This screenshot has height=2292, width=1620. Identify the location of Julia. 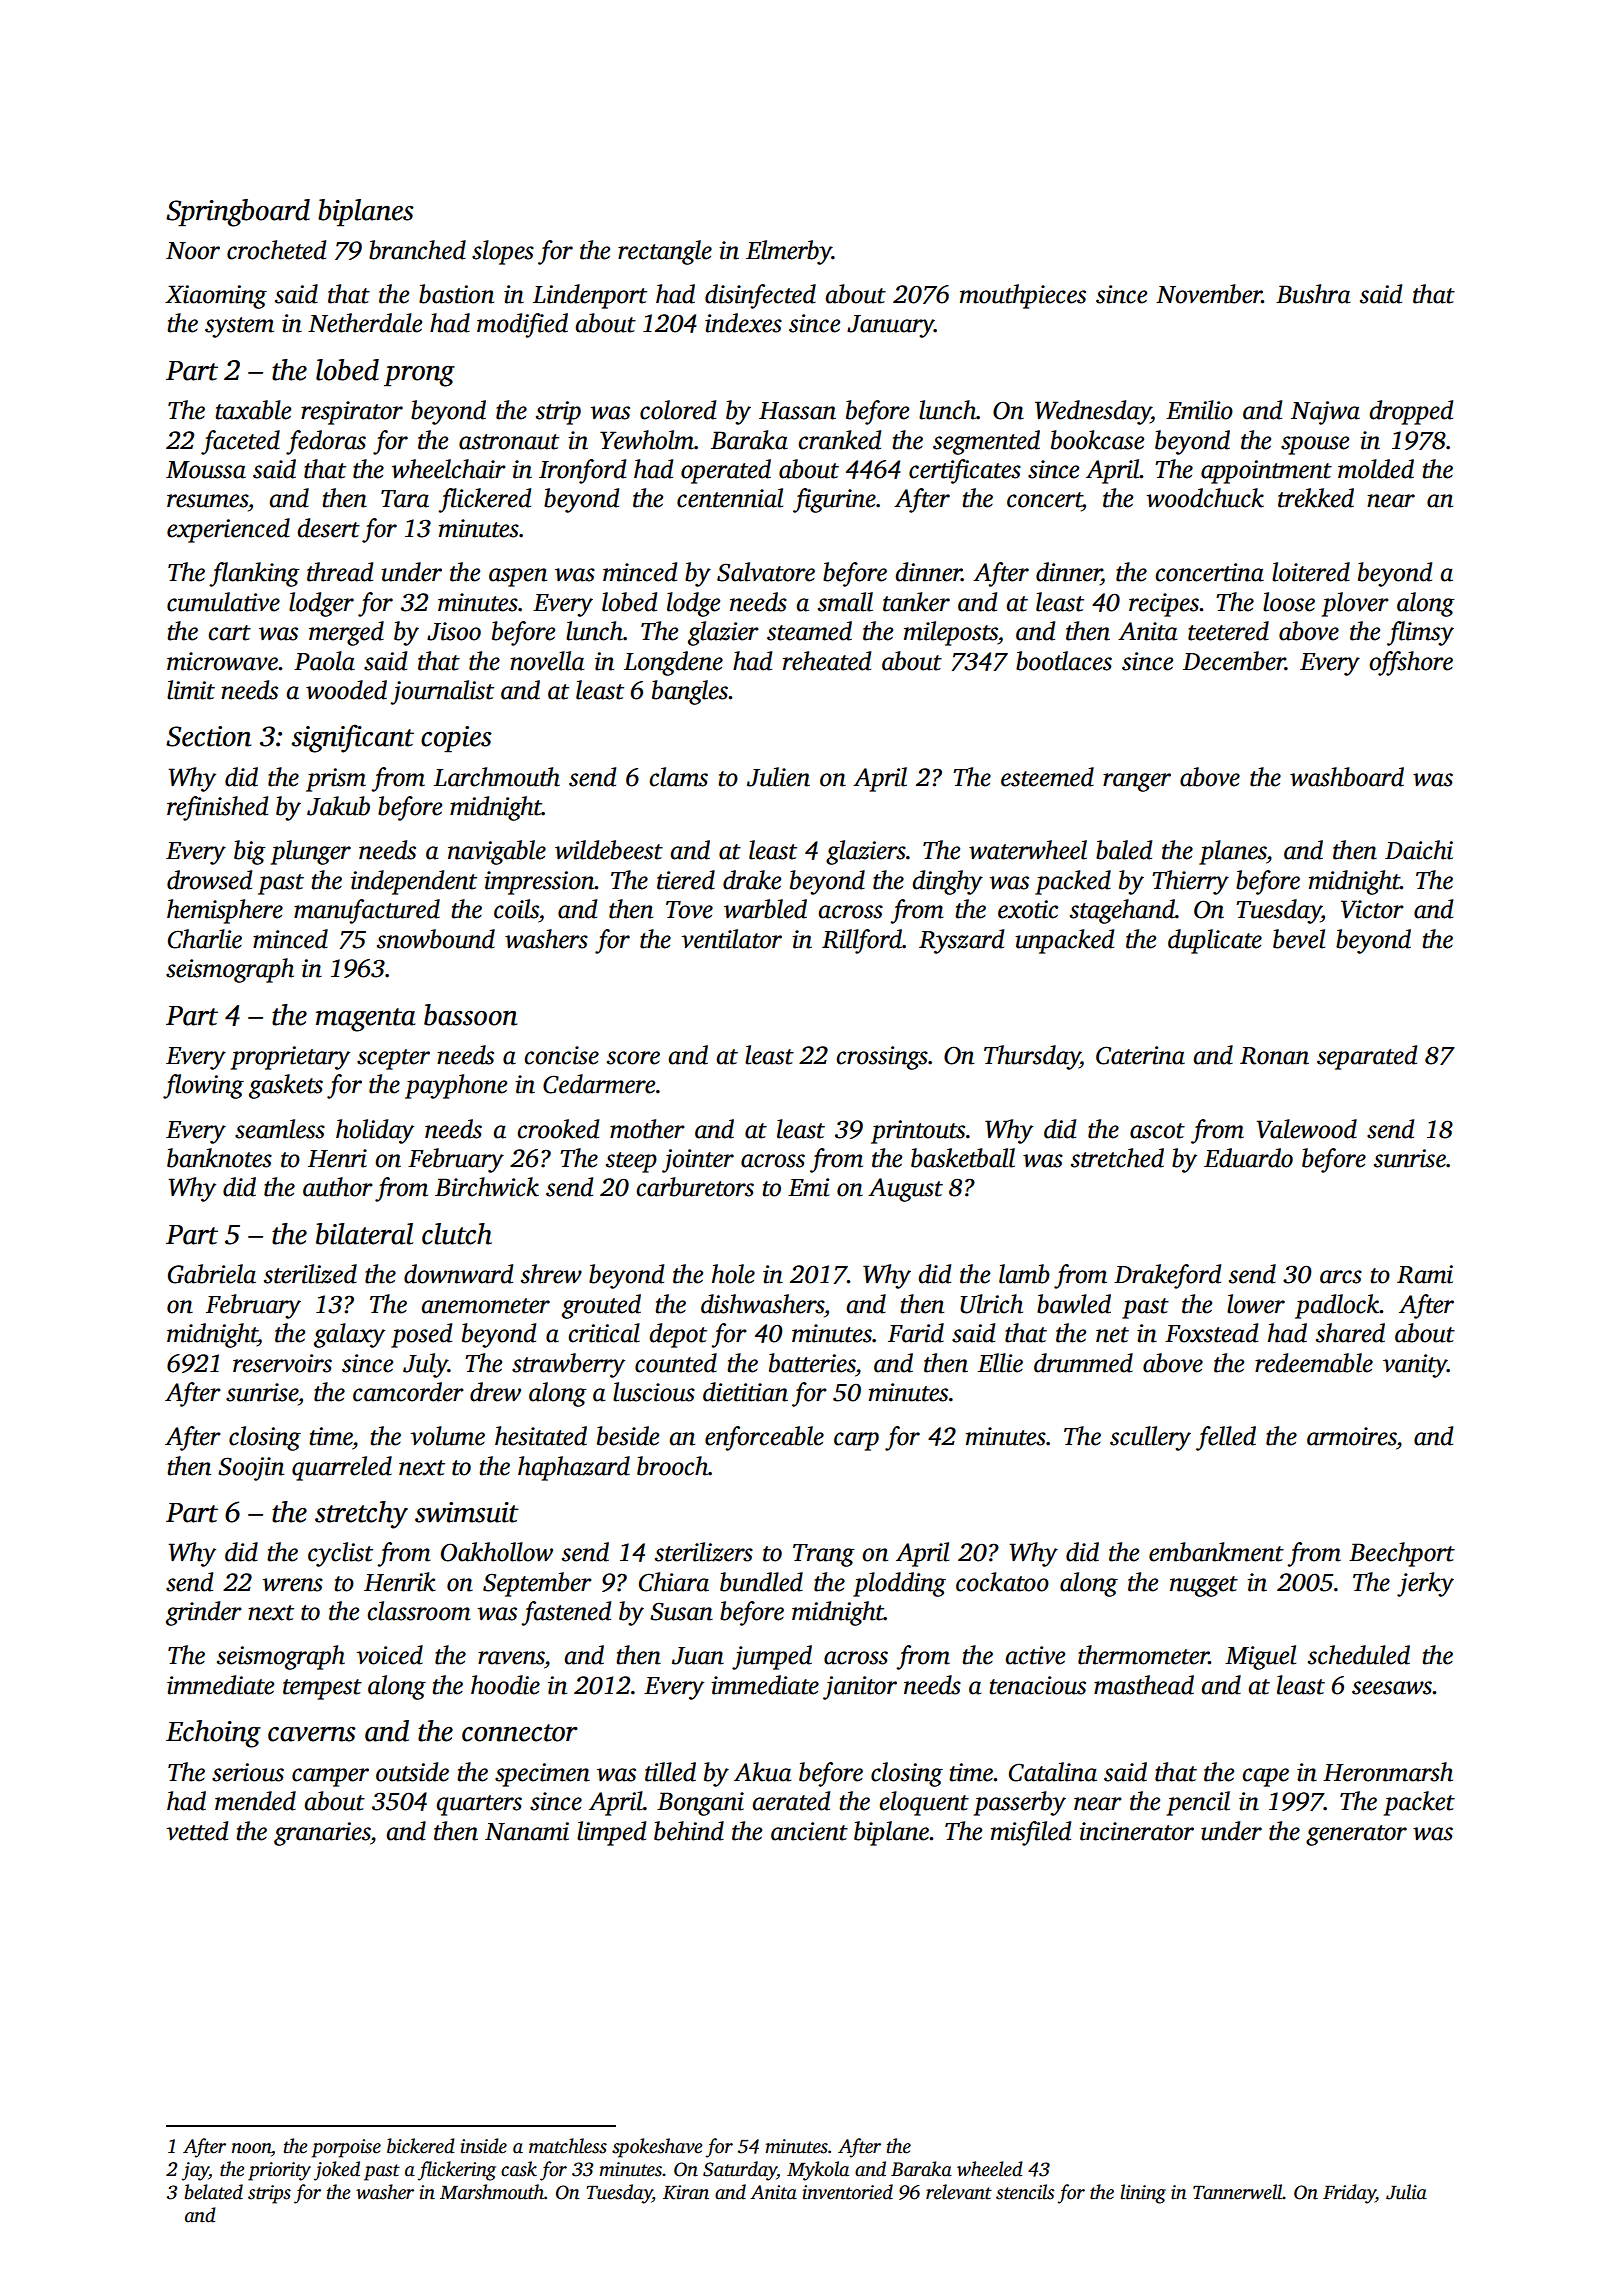
(1406, 2192).
